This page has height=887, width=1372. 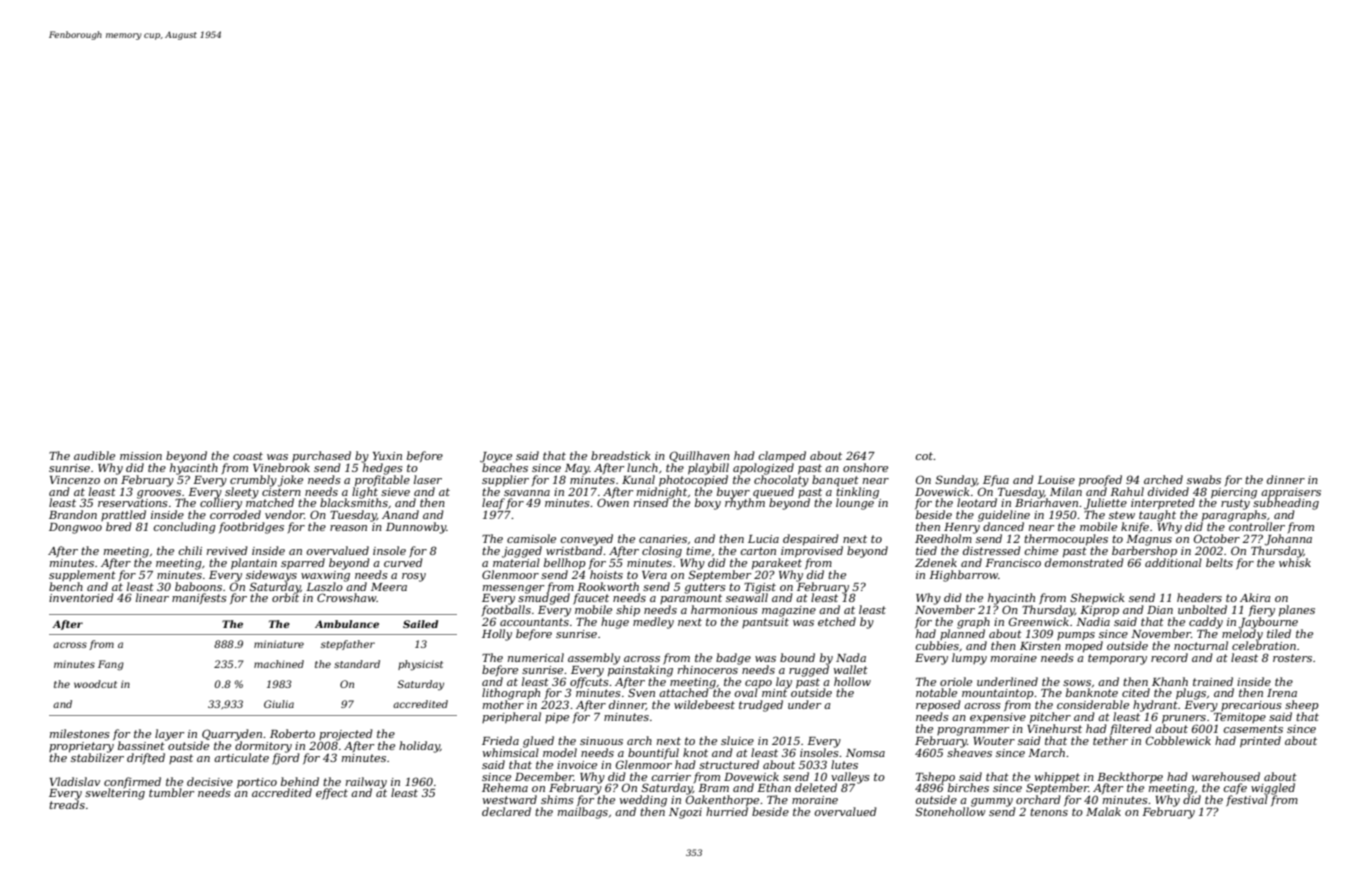 What do you see at coordinates (699, 456) in the page?
I see `Quillhaven` at bounding box center [699, 456].
